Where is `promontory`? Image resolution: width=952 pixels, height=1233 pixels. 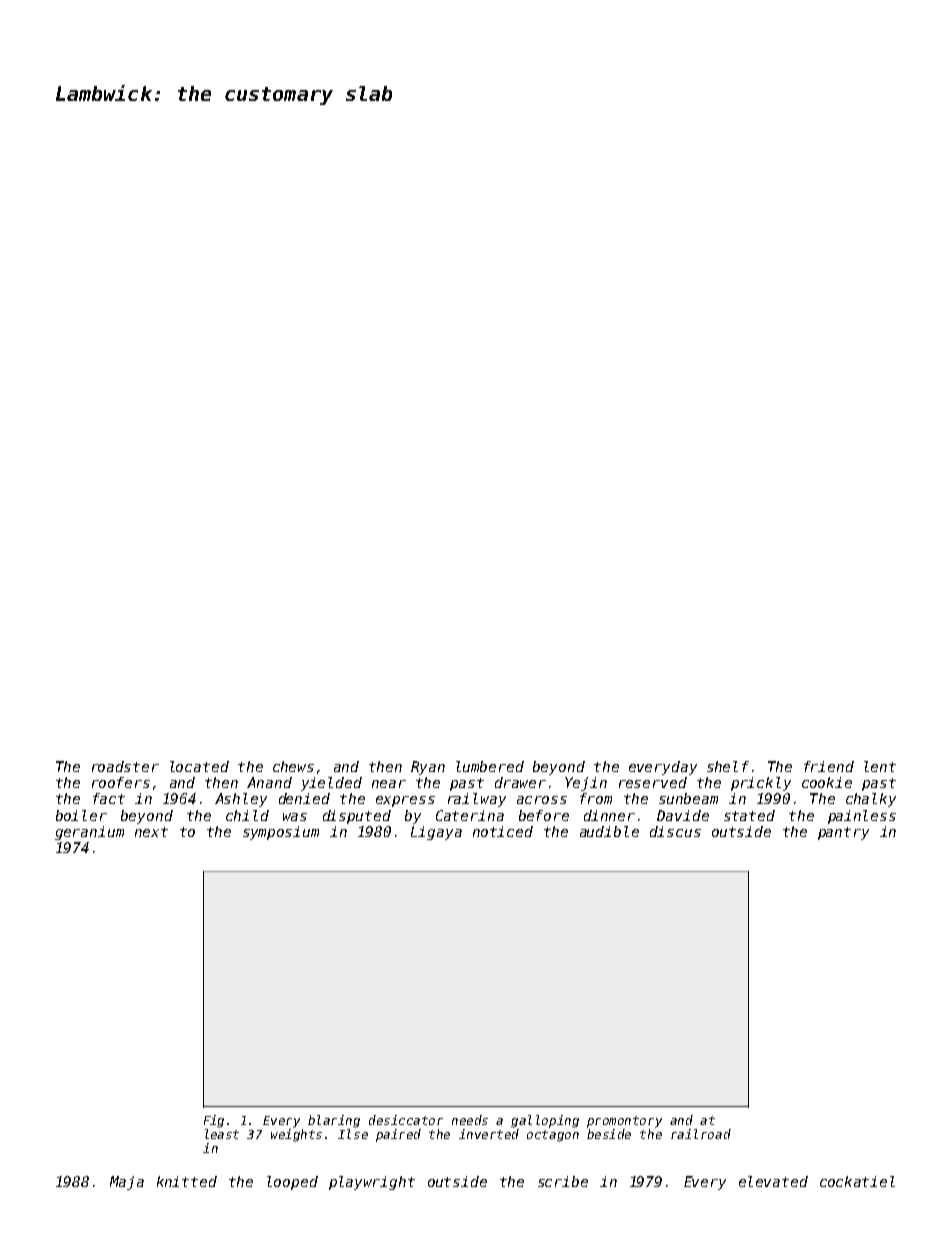 promontory is located at coordinates (624, 1122).
